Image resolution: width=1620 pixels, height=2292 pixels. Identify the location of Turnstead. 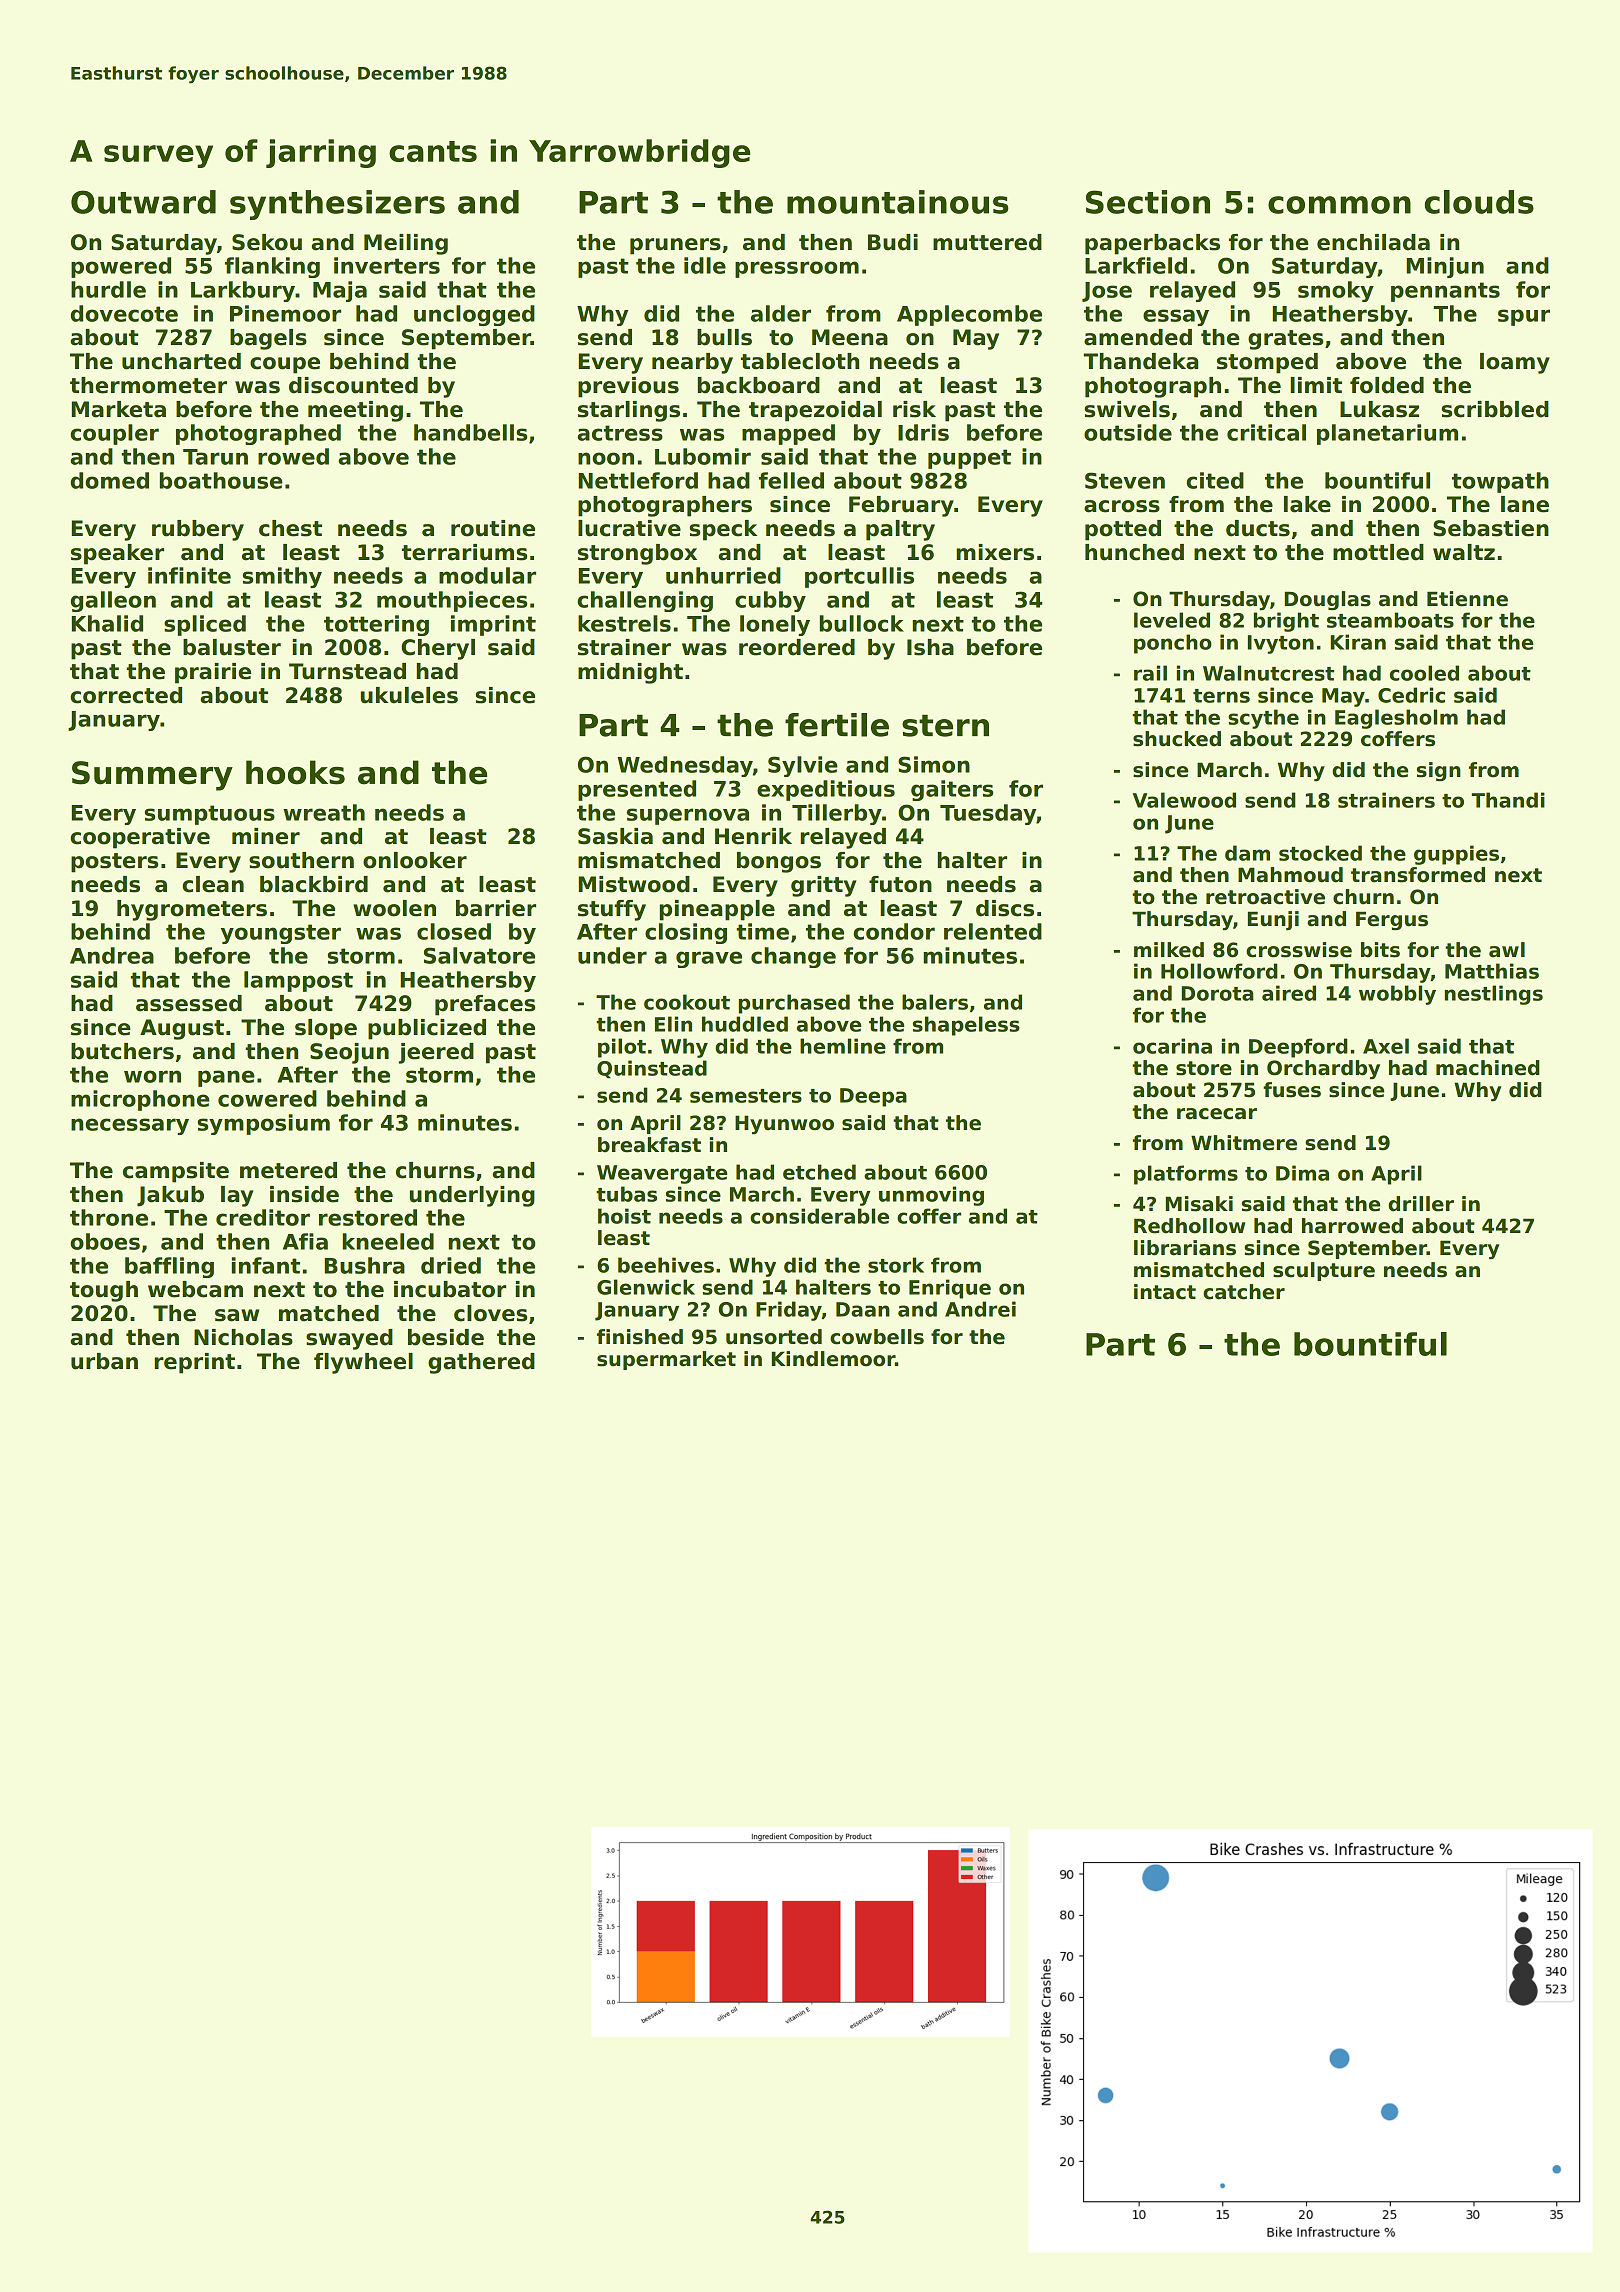
(347, 671).
